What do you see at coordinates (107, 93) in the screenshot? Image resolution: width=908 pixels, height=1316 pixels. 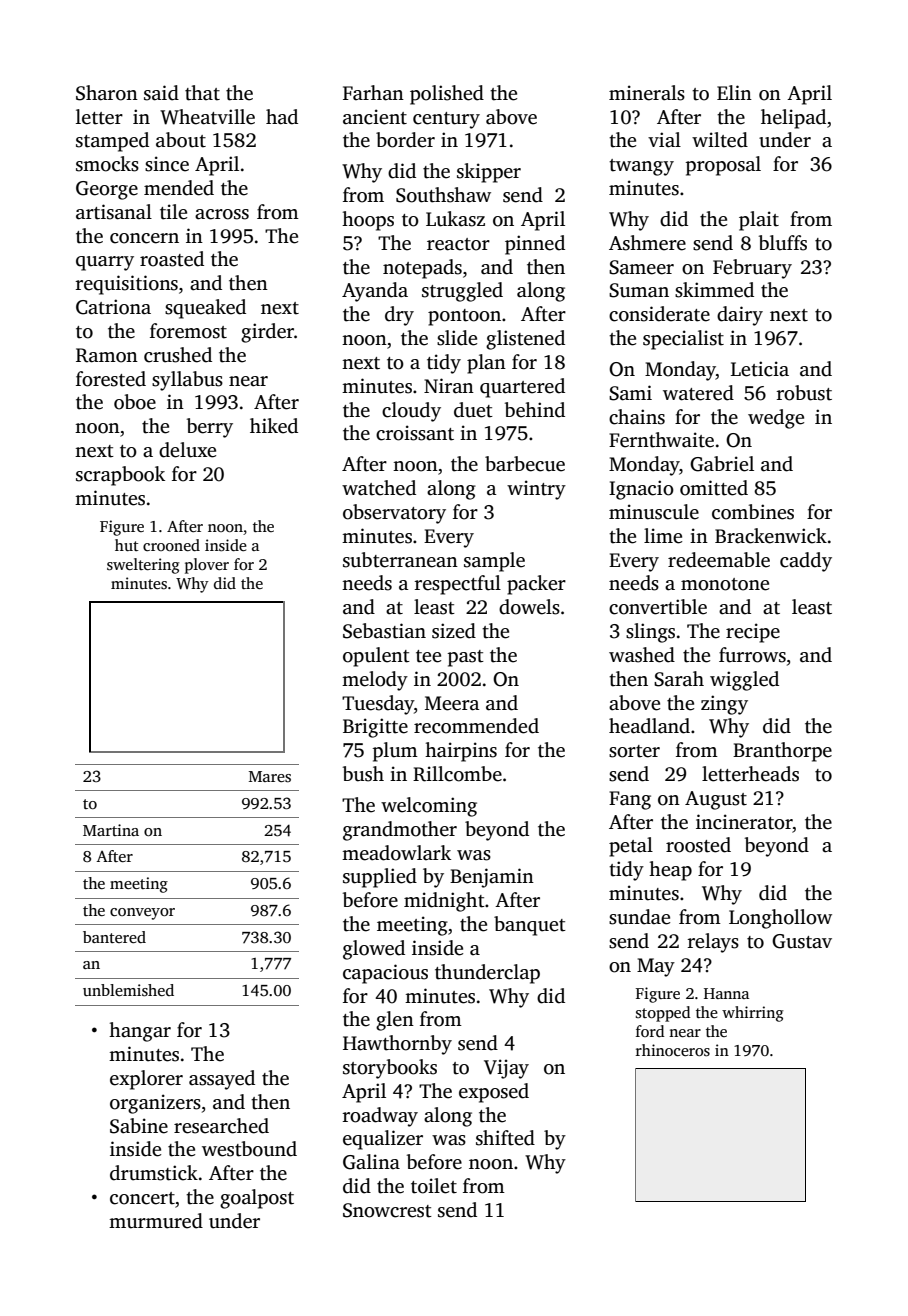 I see `Sharon` at bounding box center [107, 93].
